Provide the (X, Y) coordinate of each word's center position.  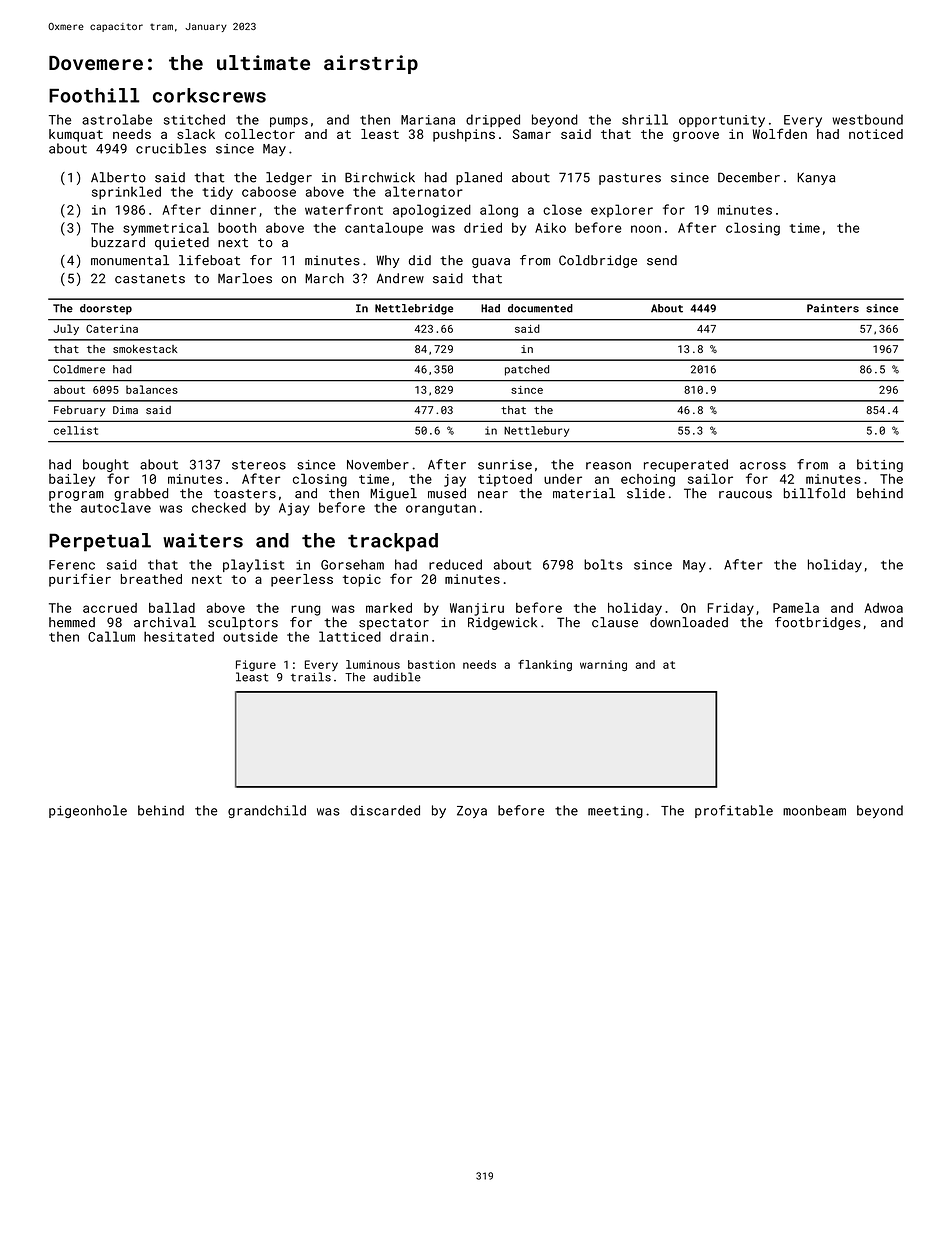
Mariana (428, 120)
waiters (203, 540)
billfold (814, 493)
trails (311, 677)
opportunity (722, 121)
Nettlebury (536, 431)
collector (260, 134)
